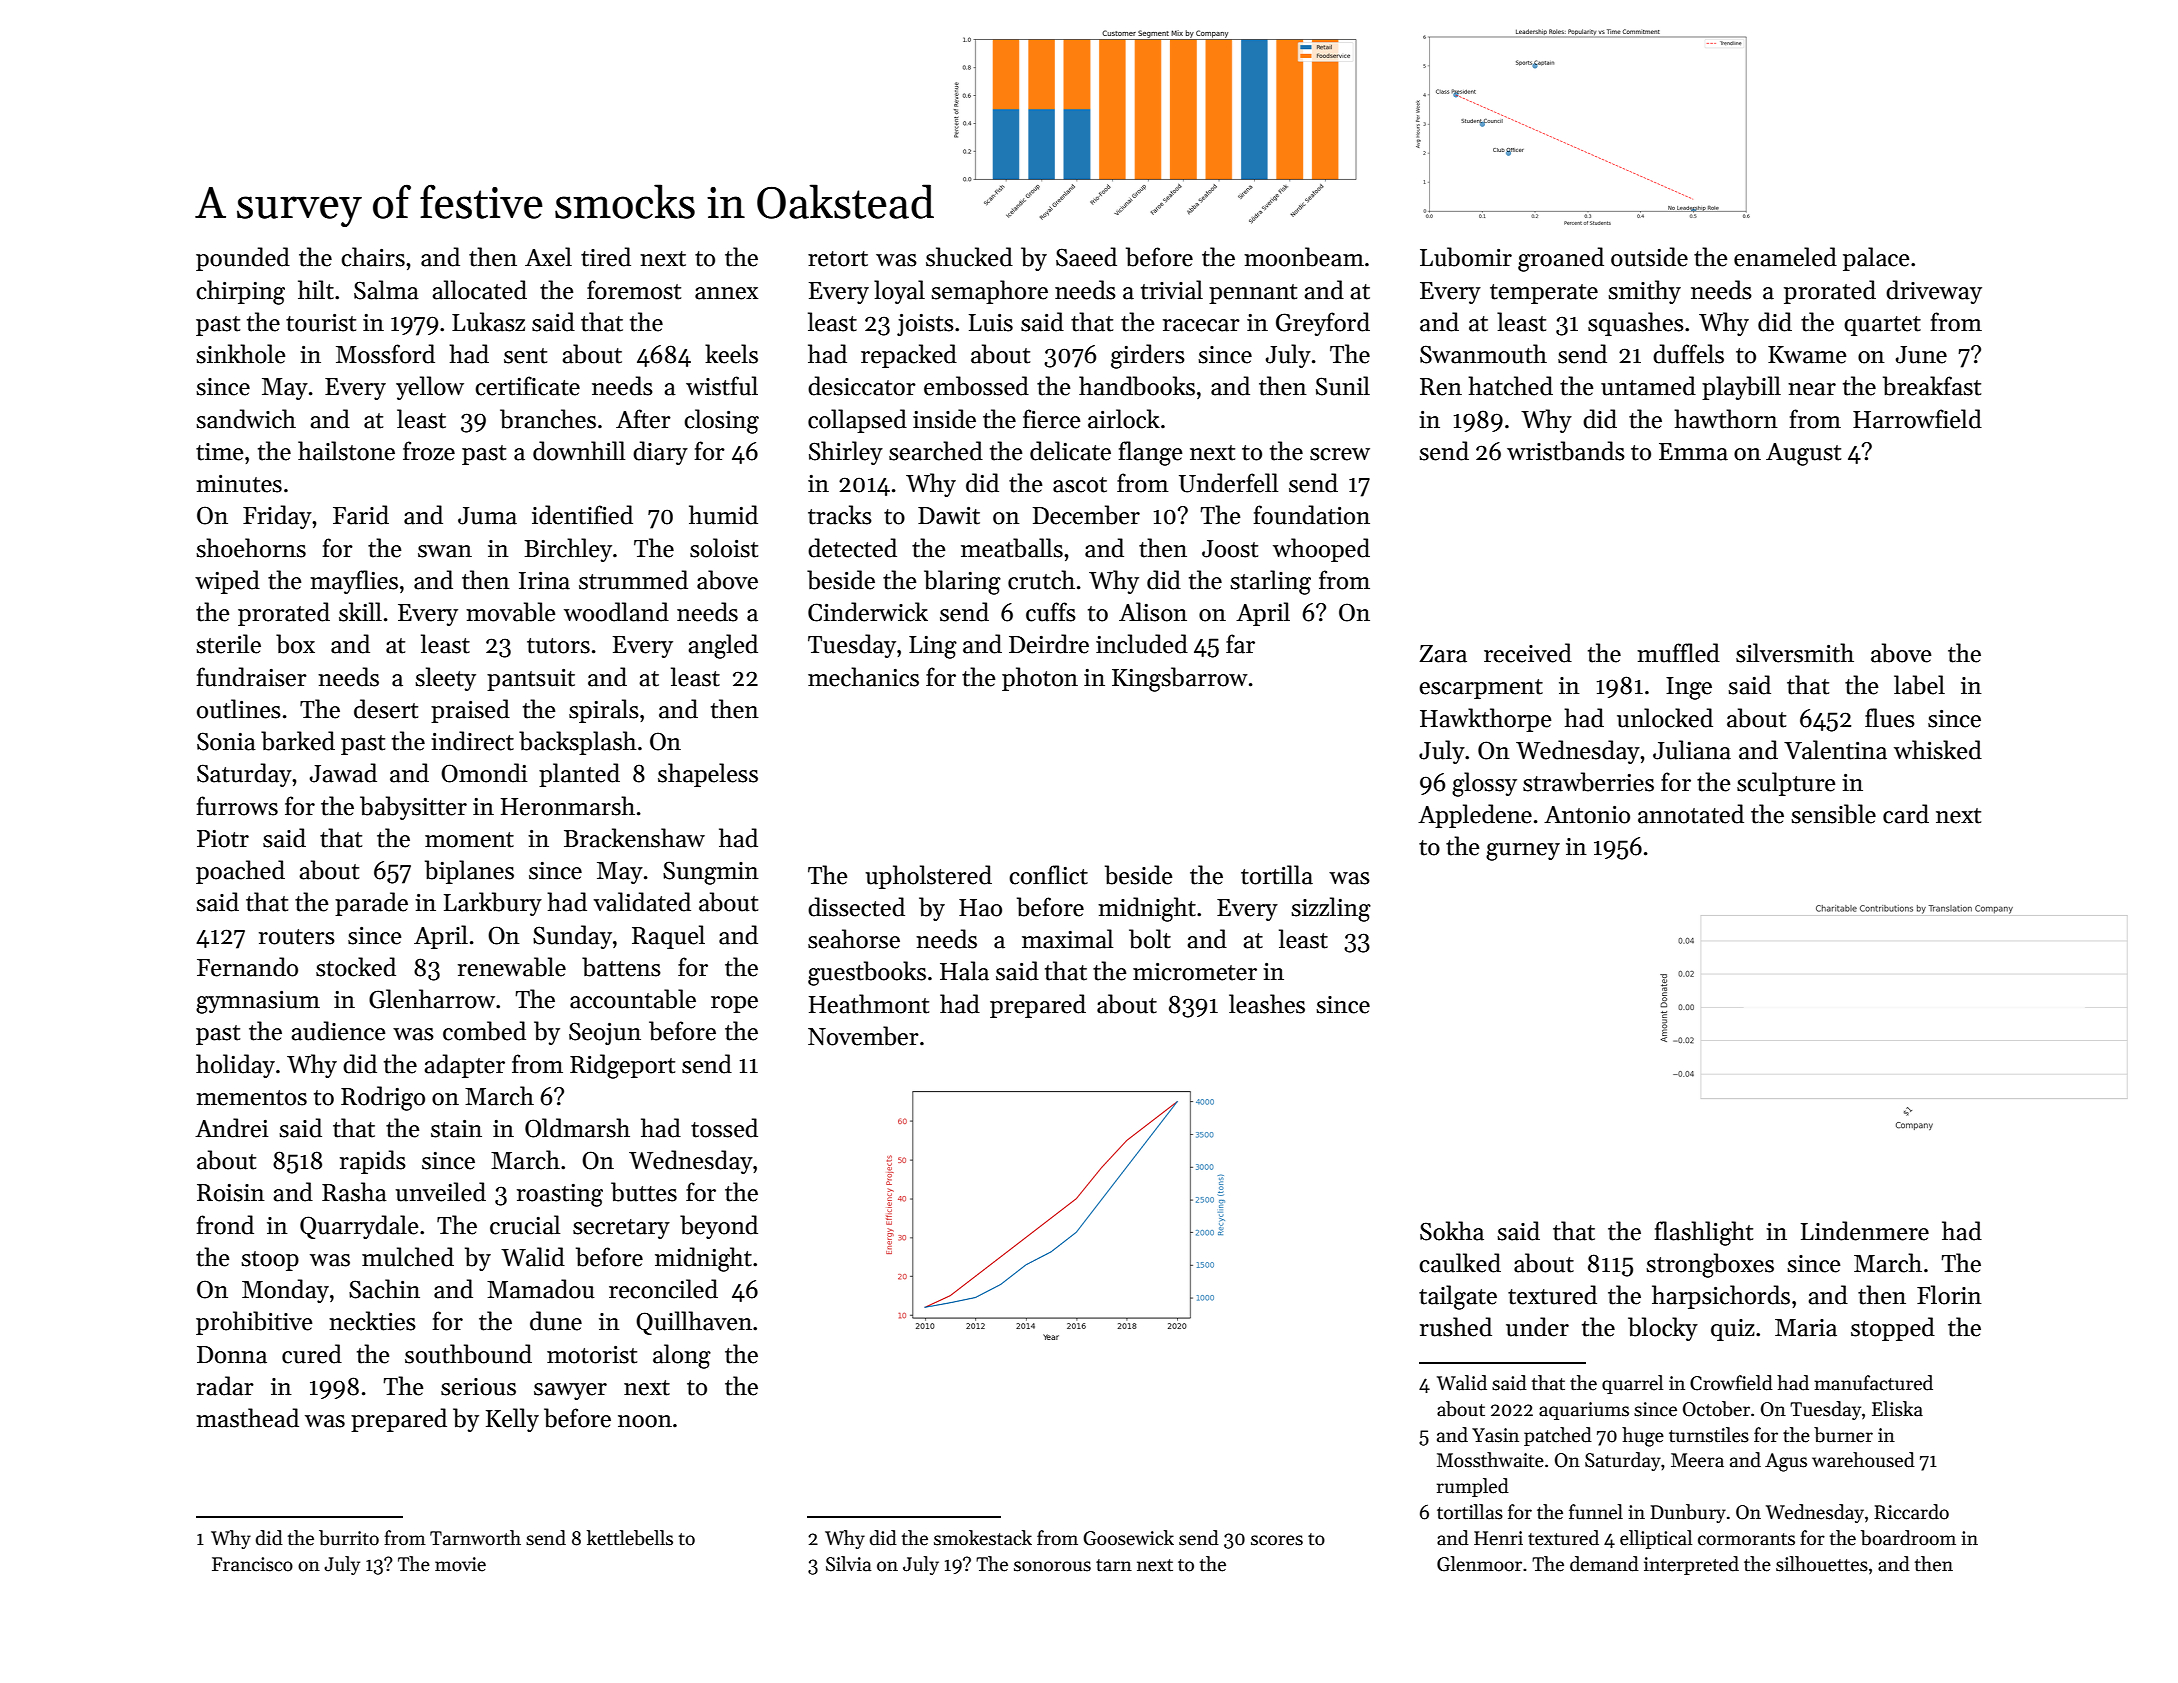 The width and height of the screenshot is (2178, 1683). What do you see at coordinates (1304, 257) in the screenshot?
I see `moonbeam` at bounding box center [1304, 257].
